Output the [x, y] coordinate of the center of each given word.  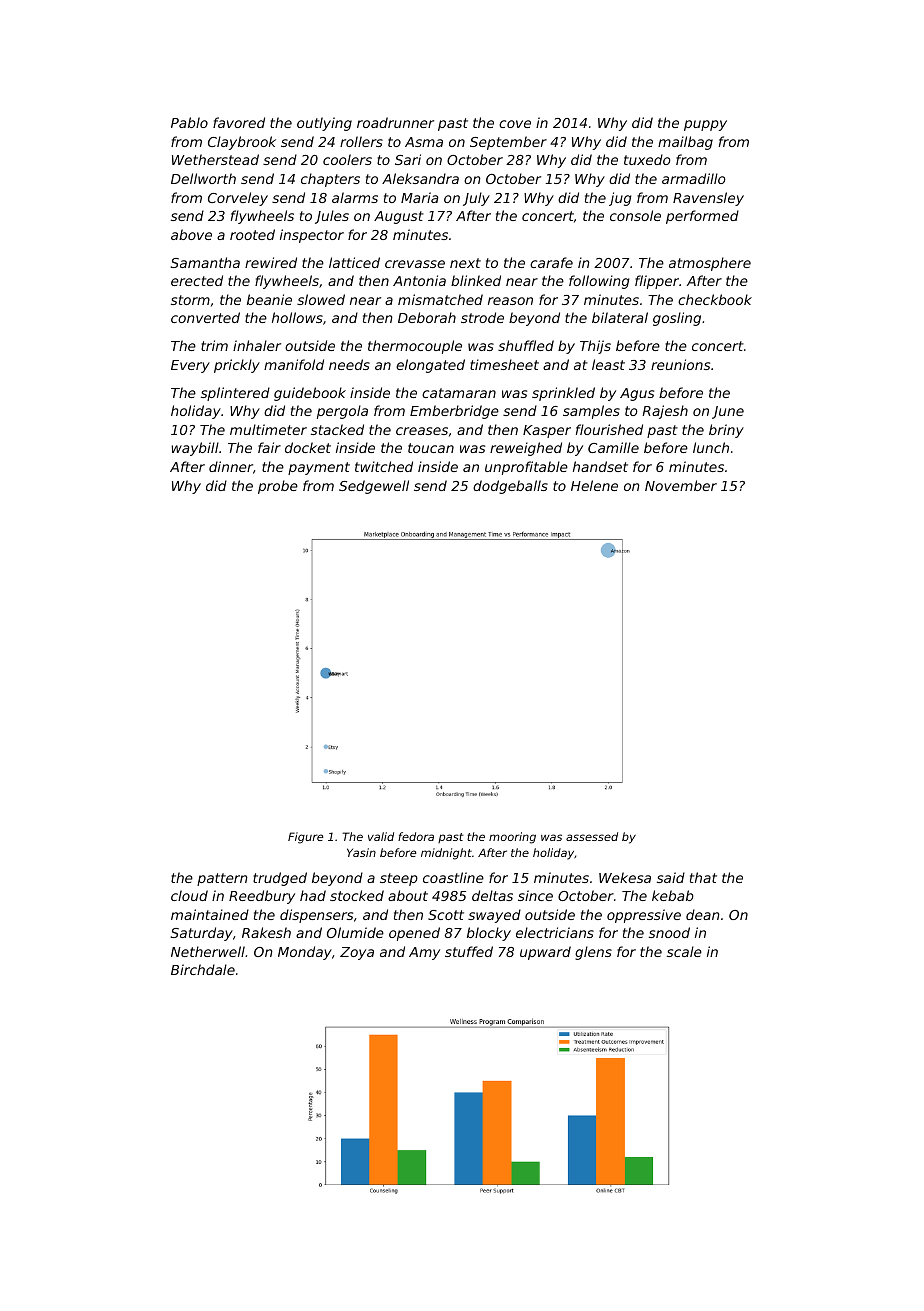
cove [515, 124]
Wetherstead [215, 159]
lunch [711, 447]
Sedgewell [374, 487]
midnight [446, 854]
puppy [705, 125]
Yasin [361, 852]
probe [278, 487]
